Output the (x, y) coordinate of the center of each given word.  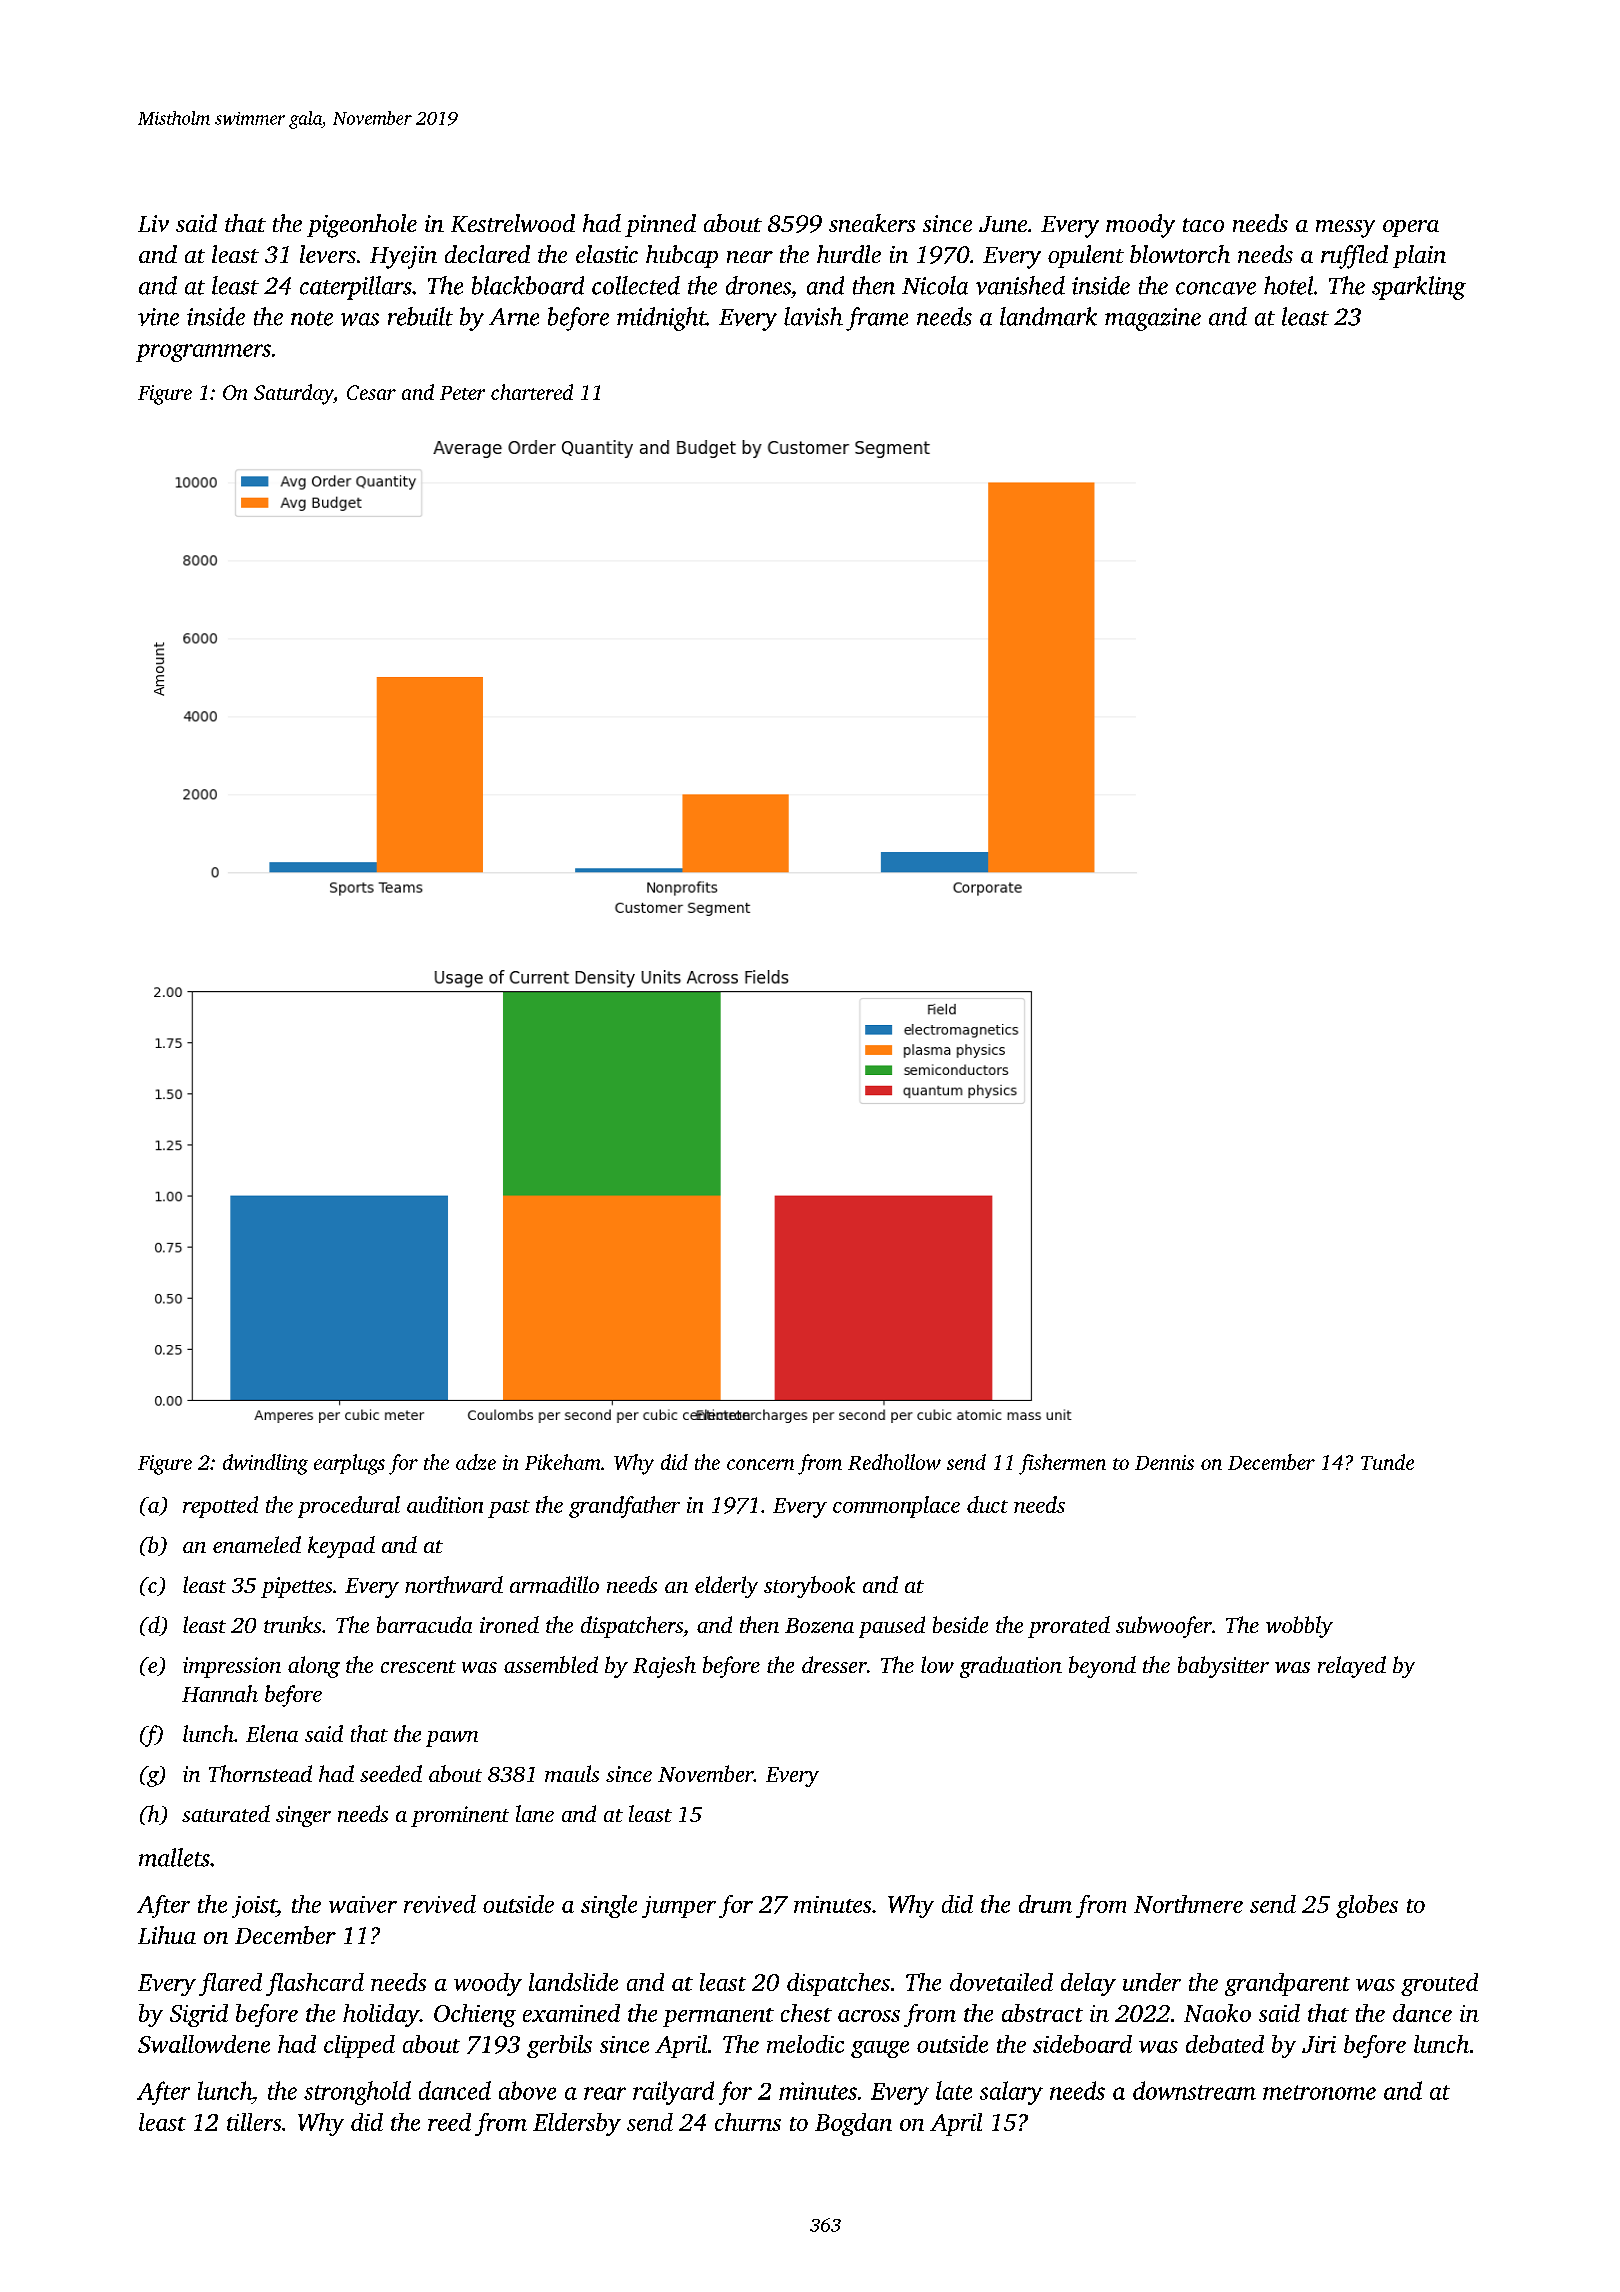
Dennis (1164, 1462)
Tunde (1387, 1462)
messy (1345, 229)
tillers (254, 2122)
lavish (813, 316)
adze (476, 1462)
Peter (462, 393)
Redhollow (894, 1462)
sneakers (872, 223)
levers (328, 254)
